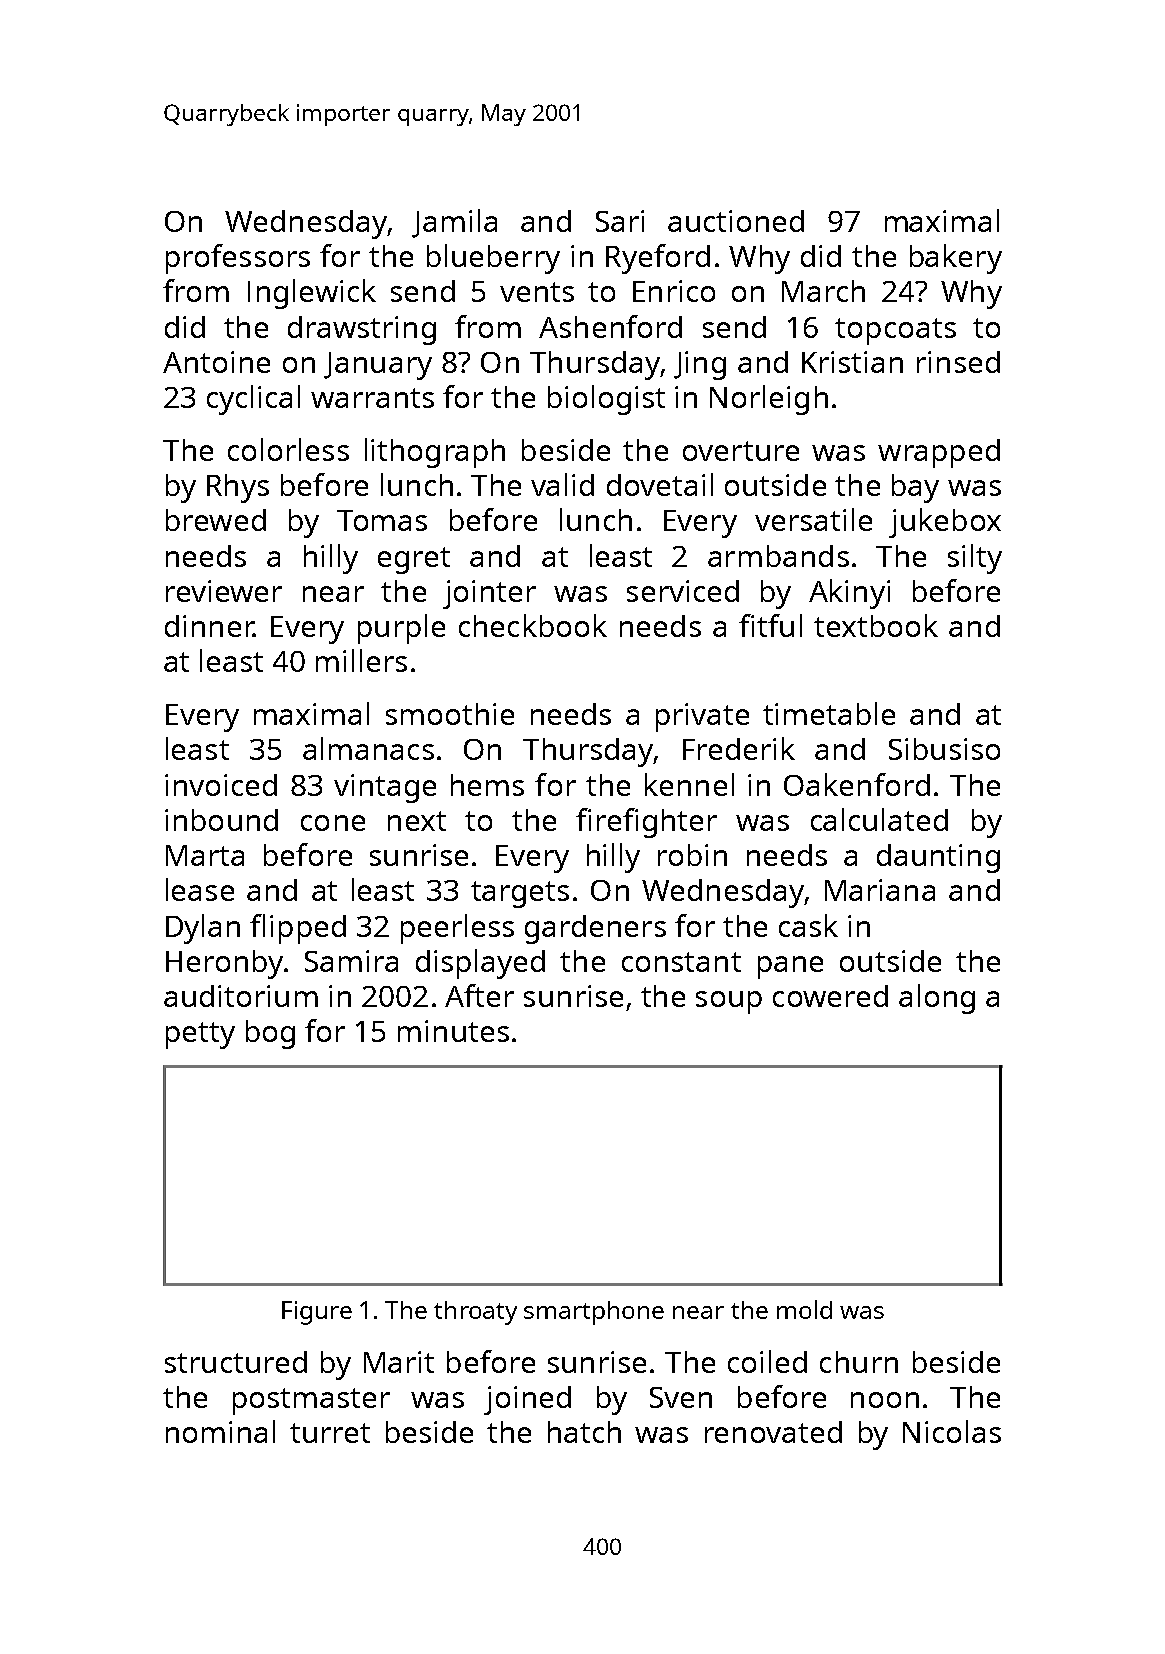 This screenshot has width=1165, height=1654. Describe the element at coordinates (584, 1432) in the screenshot. I see `hatch` at that location.
